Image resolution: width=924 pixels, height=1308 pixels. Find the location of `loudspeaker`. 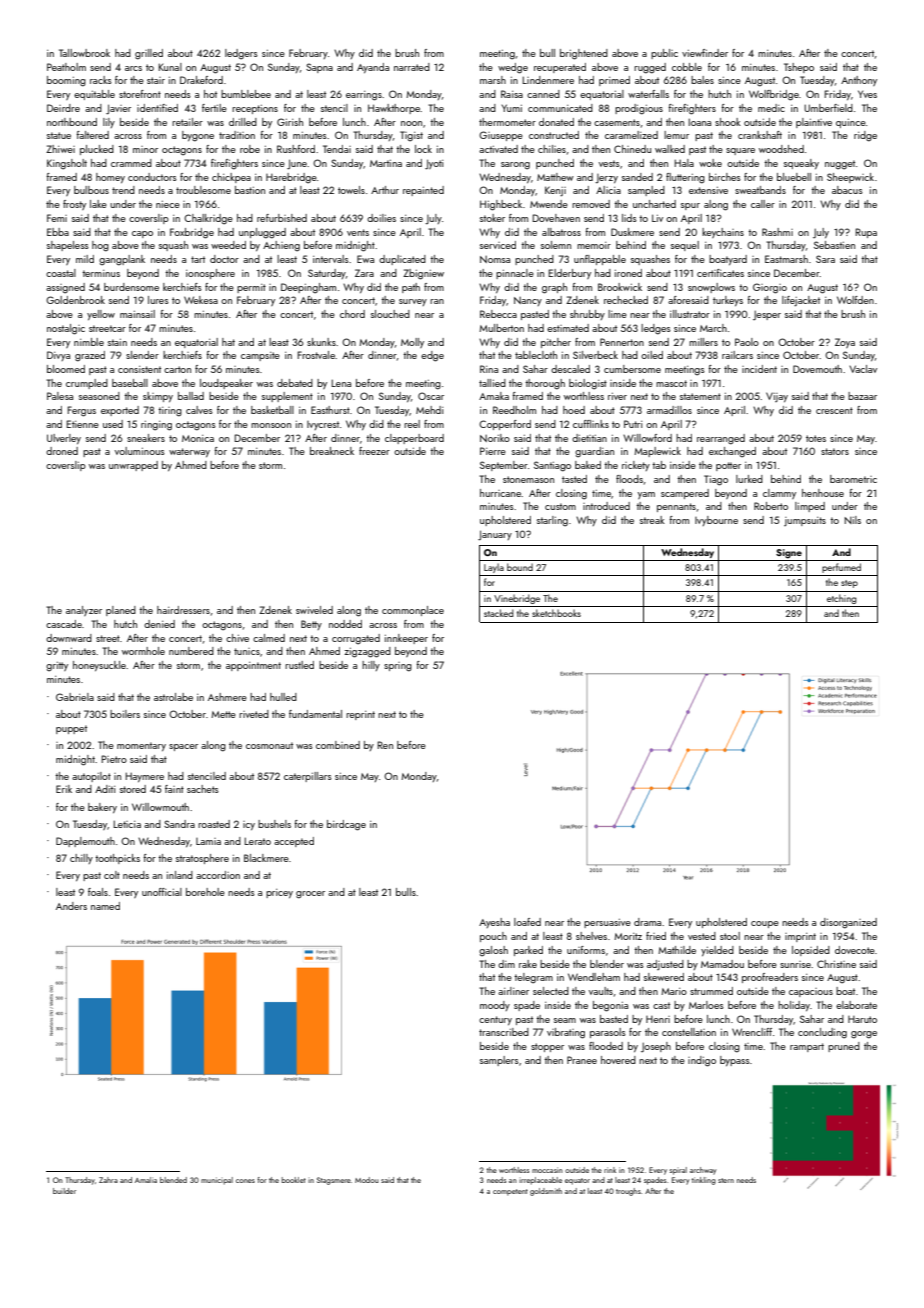

loudspeaker is located at coordinates (226, 384).
